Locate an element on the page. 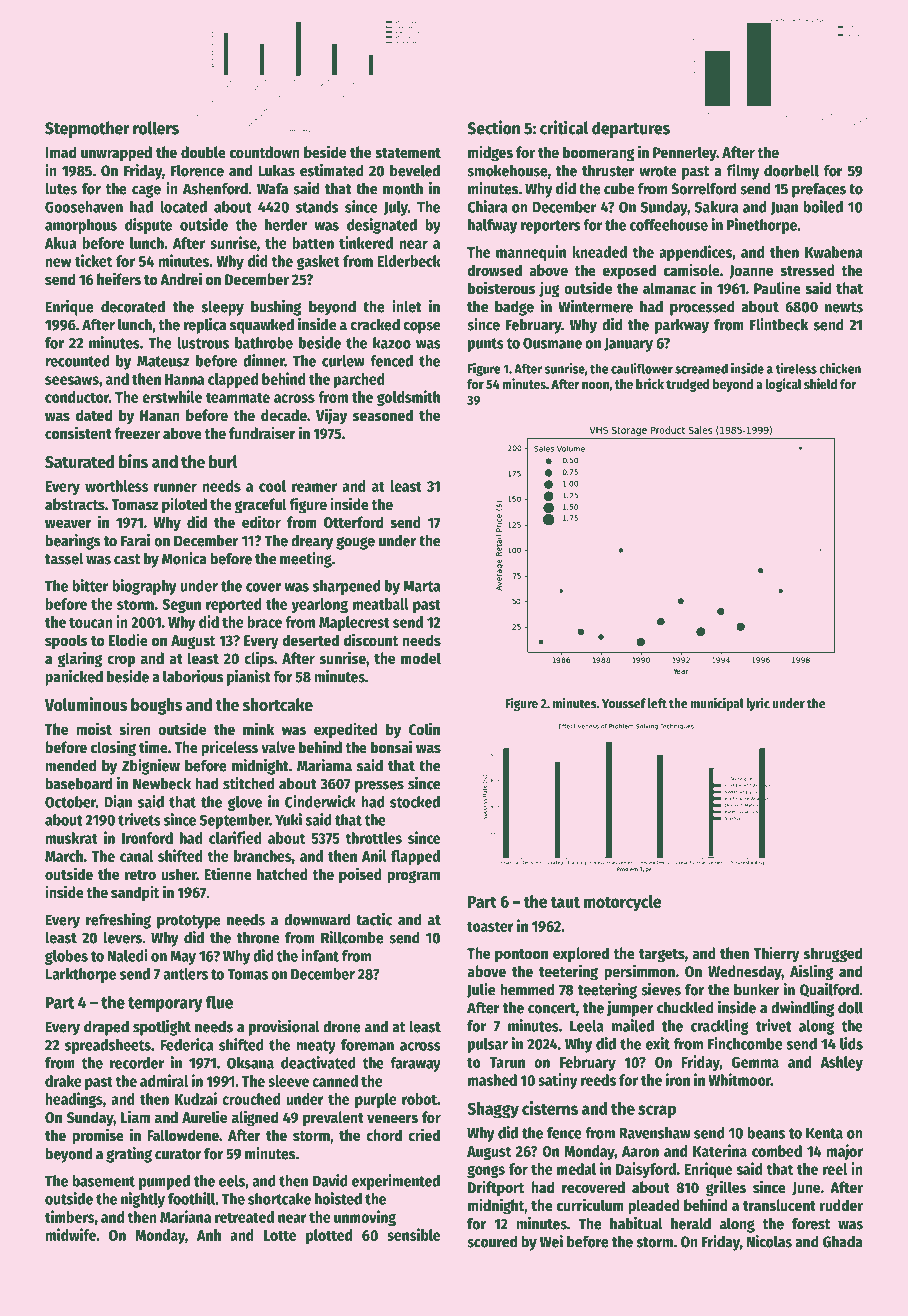 The width and height of the page is (908, 1316). pontoon is located at coordinates (521, 956).
